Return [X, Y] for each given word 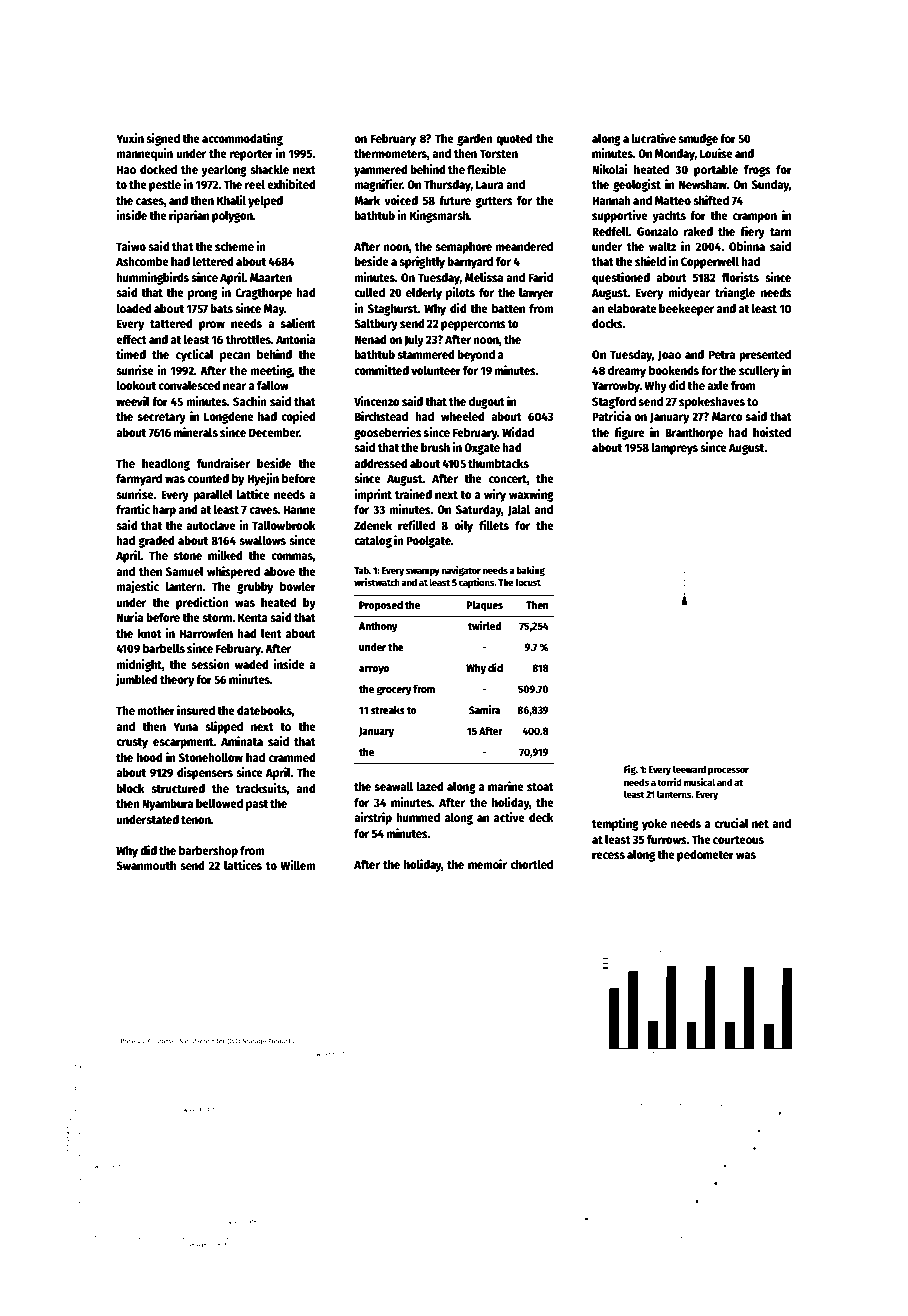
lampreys [674, 449]
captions [476, 583]
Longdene [229, 418]
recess [608, 855]
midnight [139, 665]
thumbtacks [498, 463]
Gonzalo [657, 231]
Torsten [498, 153]
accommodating [242, 139]
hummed [418, 817]
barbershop [208, 852]
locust [528, 582]
